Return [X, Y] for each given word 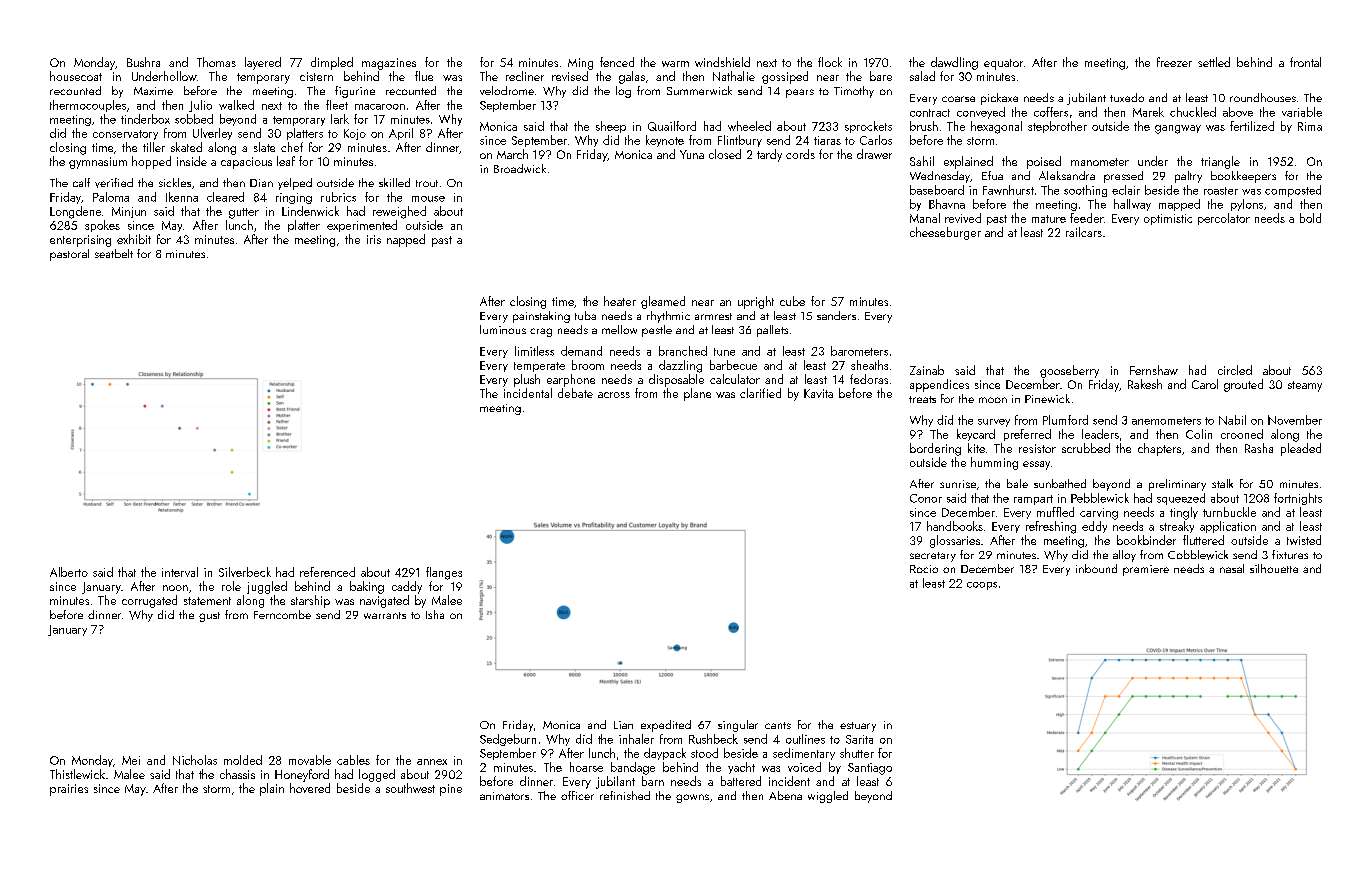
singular [738, 726]
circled [1235, 370]
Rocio [924, 569]
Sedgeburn [508, 740]
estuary [858, 727]
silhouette [1274, 568]
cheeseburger [945, 233]
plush [527, 380]
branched [683, 351]
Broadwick [520, 168]
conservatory [125, 135]
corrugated [149, 601]
